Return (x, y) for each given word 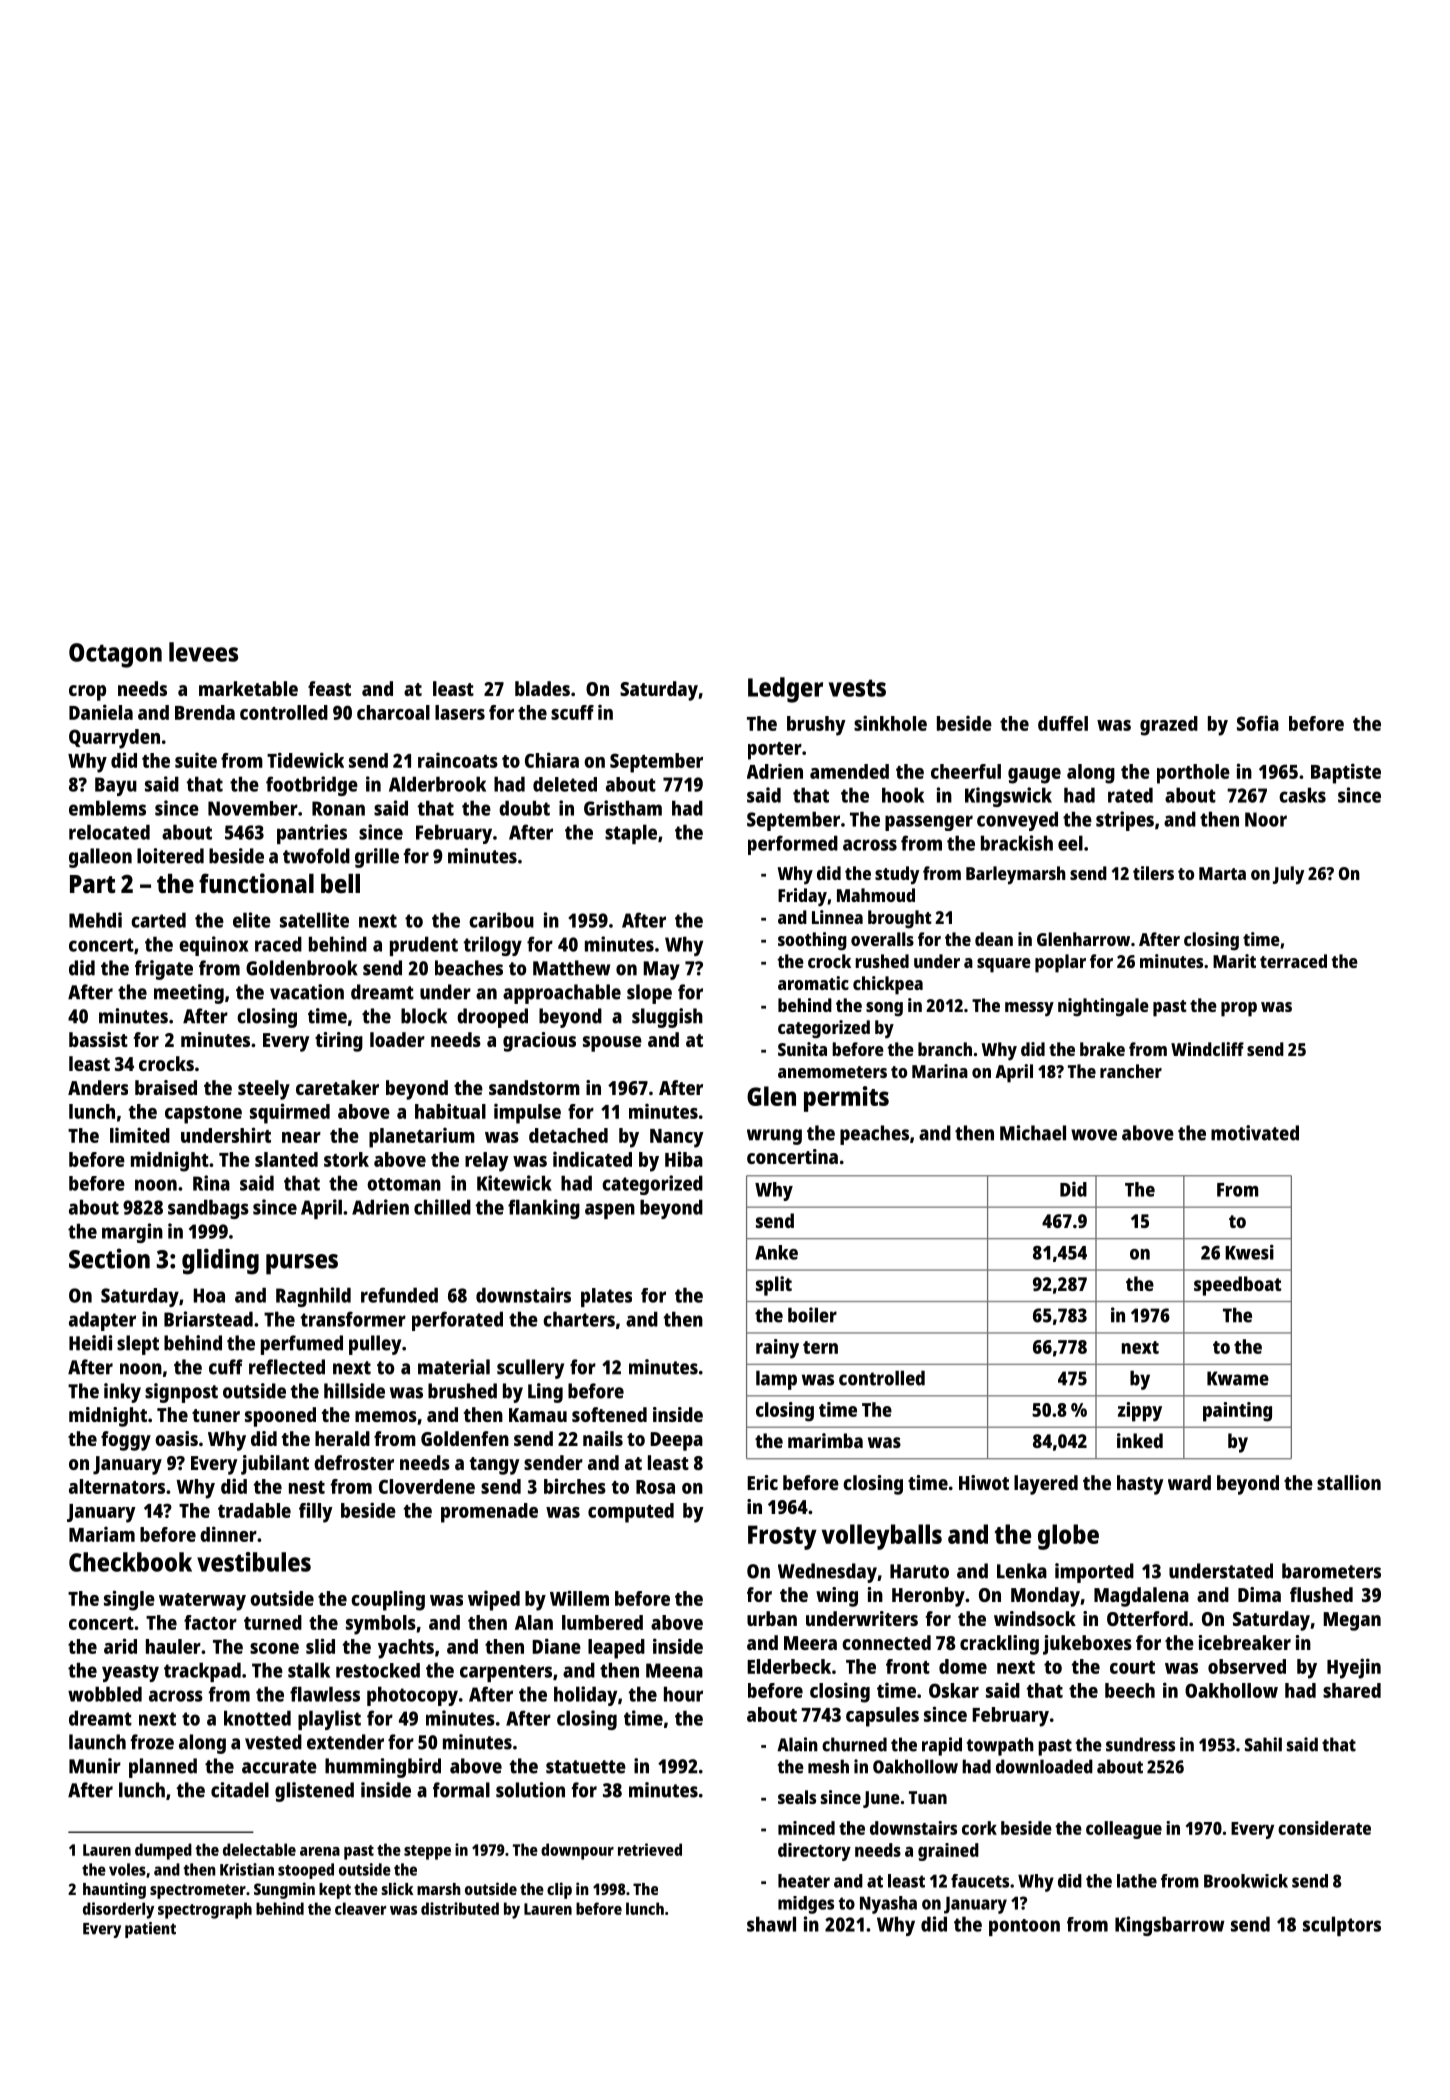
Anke (776, 1252)
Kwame (1238, 1378)
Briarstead (208, 1319)
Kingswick (1008, 797)
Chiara (552, 760)
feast (329, 688)
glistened (314, 1792)
